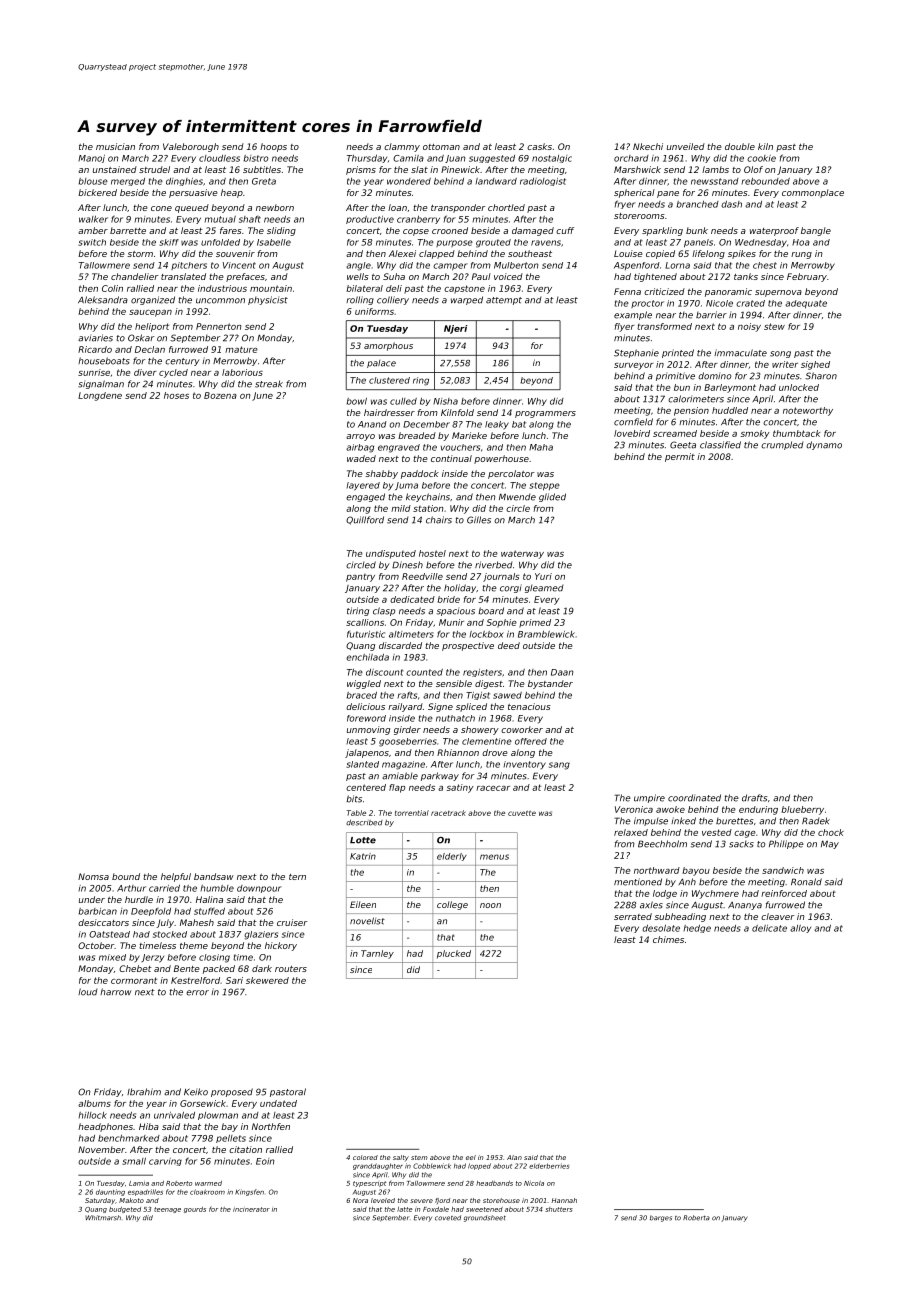  What do you see at coordinates (176, 877) in the image?
I see `helpful` at bounding box center [176, 877].
